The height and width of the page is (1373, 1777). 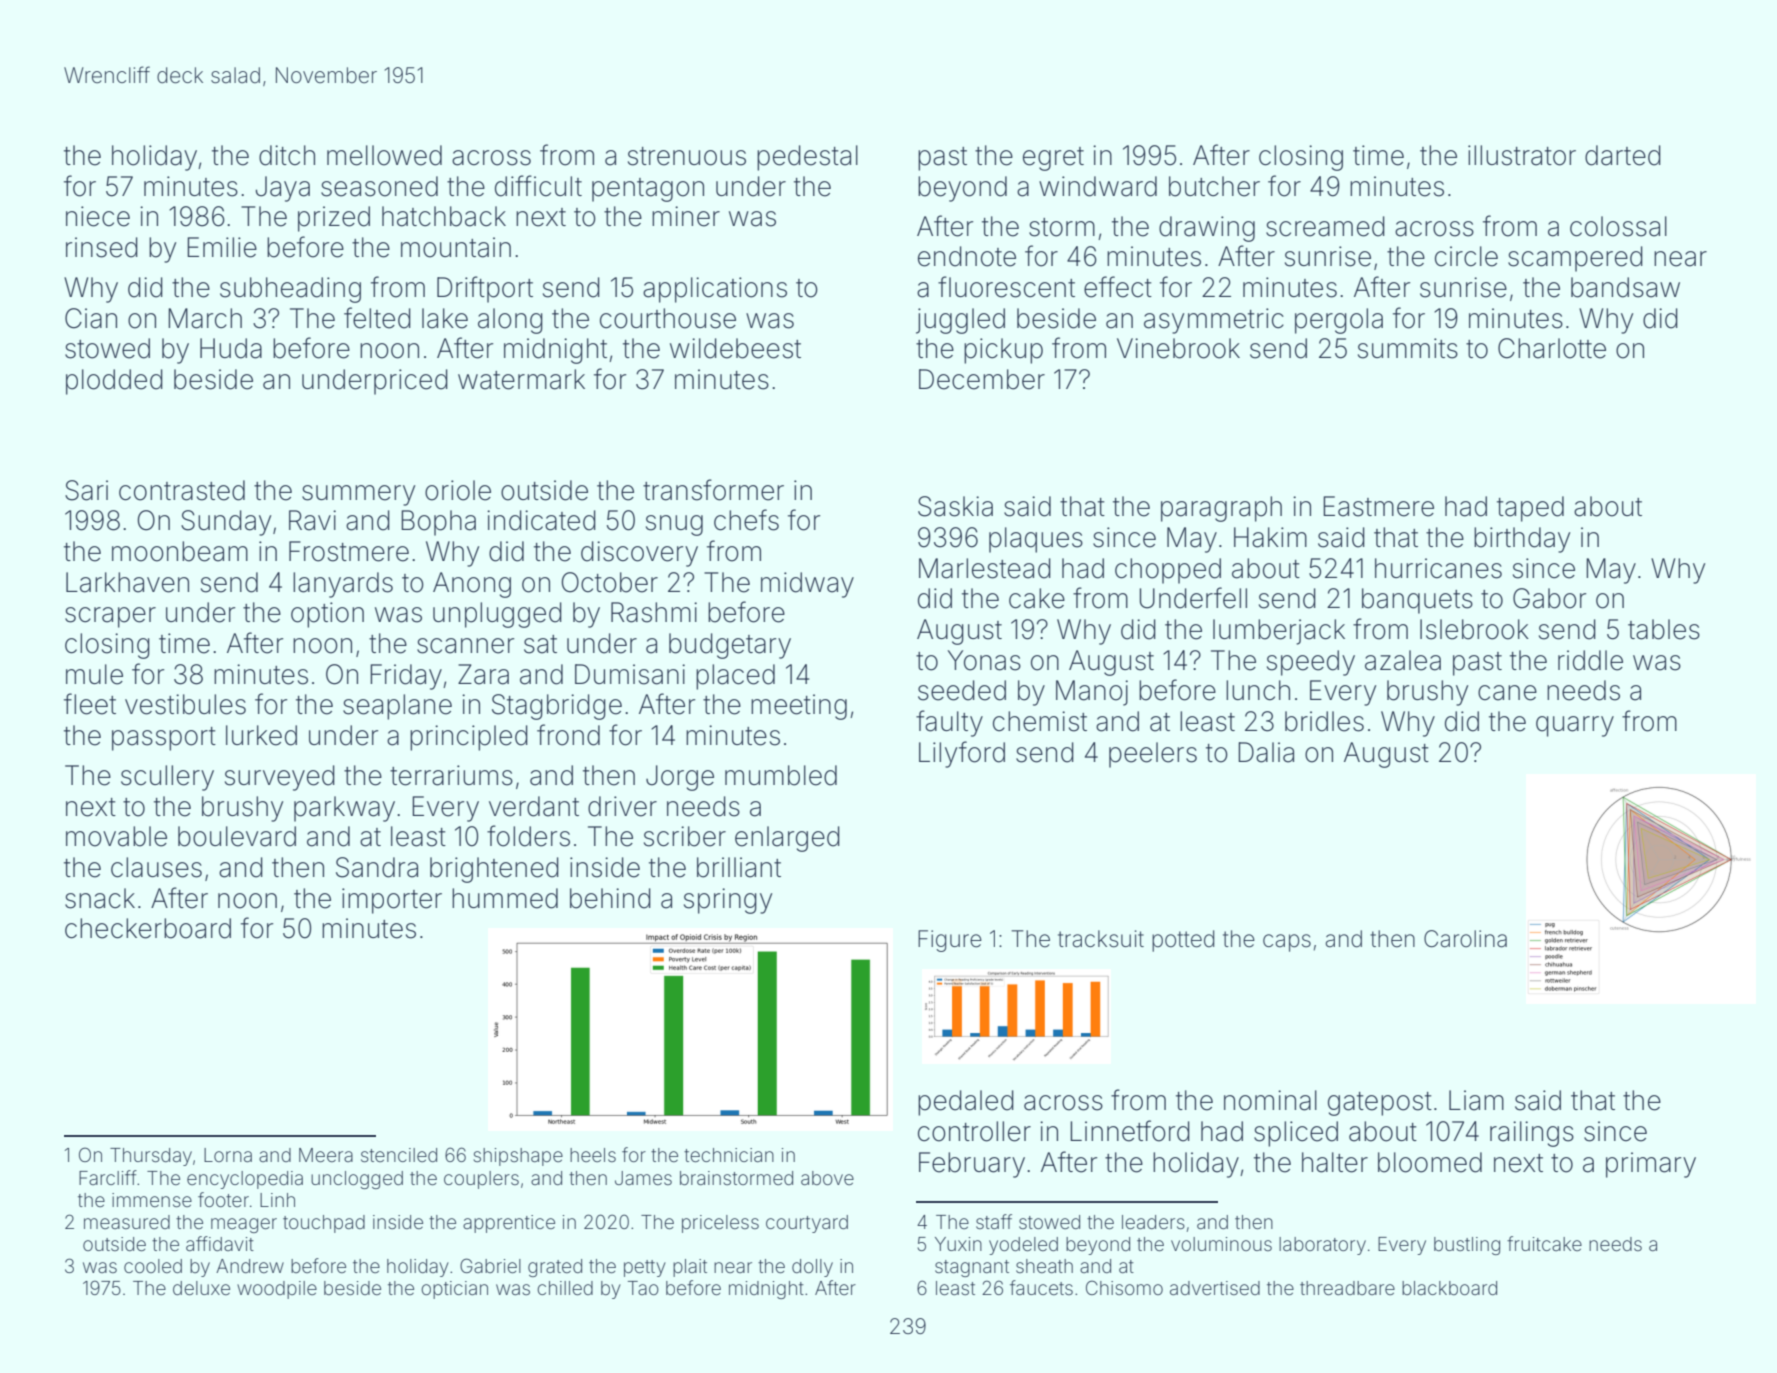 What do you see at coordinates (715, 290) in the page?
I see `applications` at bounding box center [715, 290].
